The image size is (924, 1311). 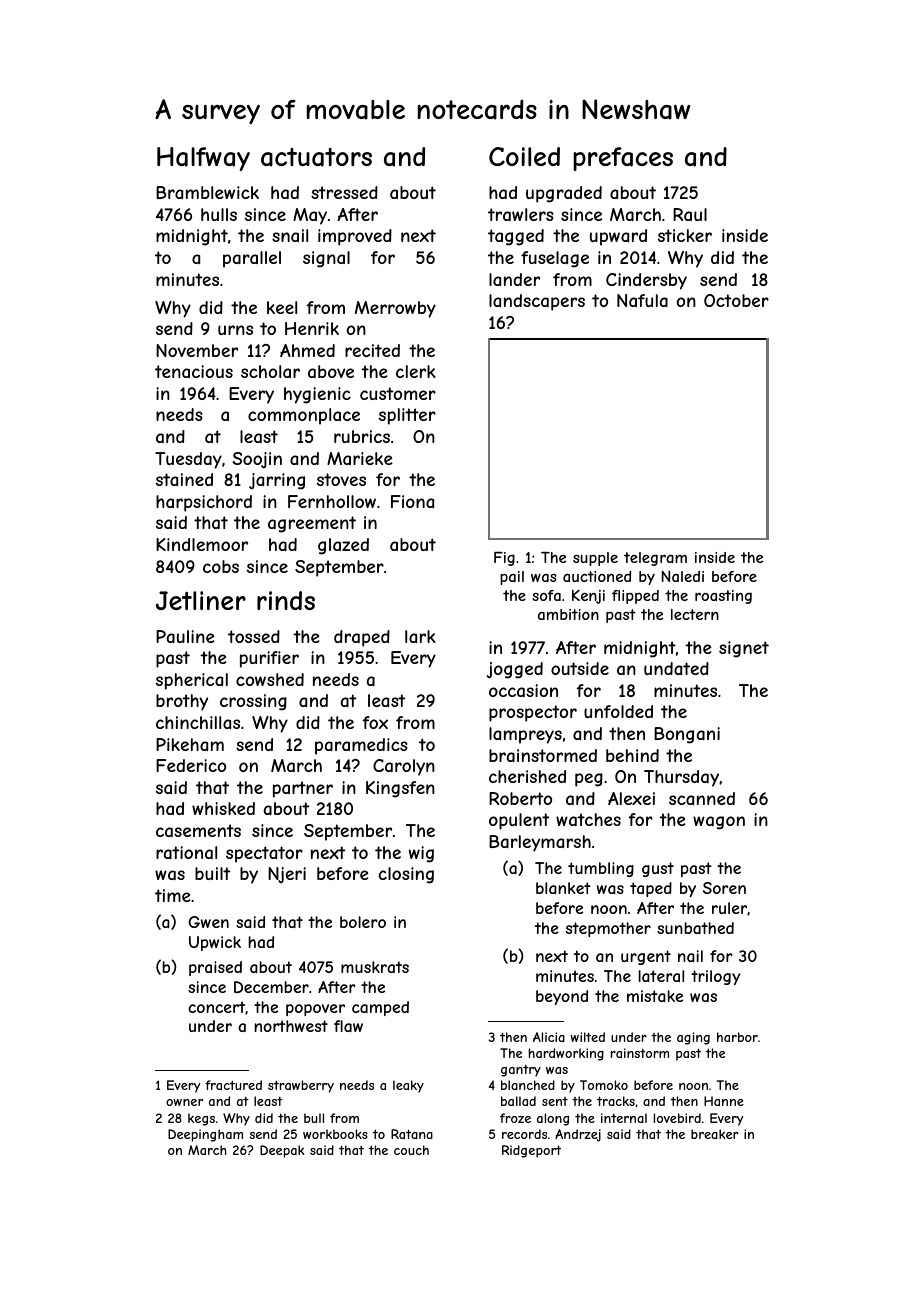 I want to click on crossing, so click(x=253, y=702).
